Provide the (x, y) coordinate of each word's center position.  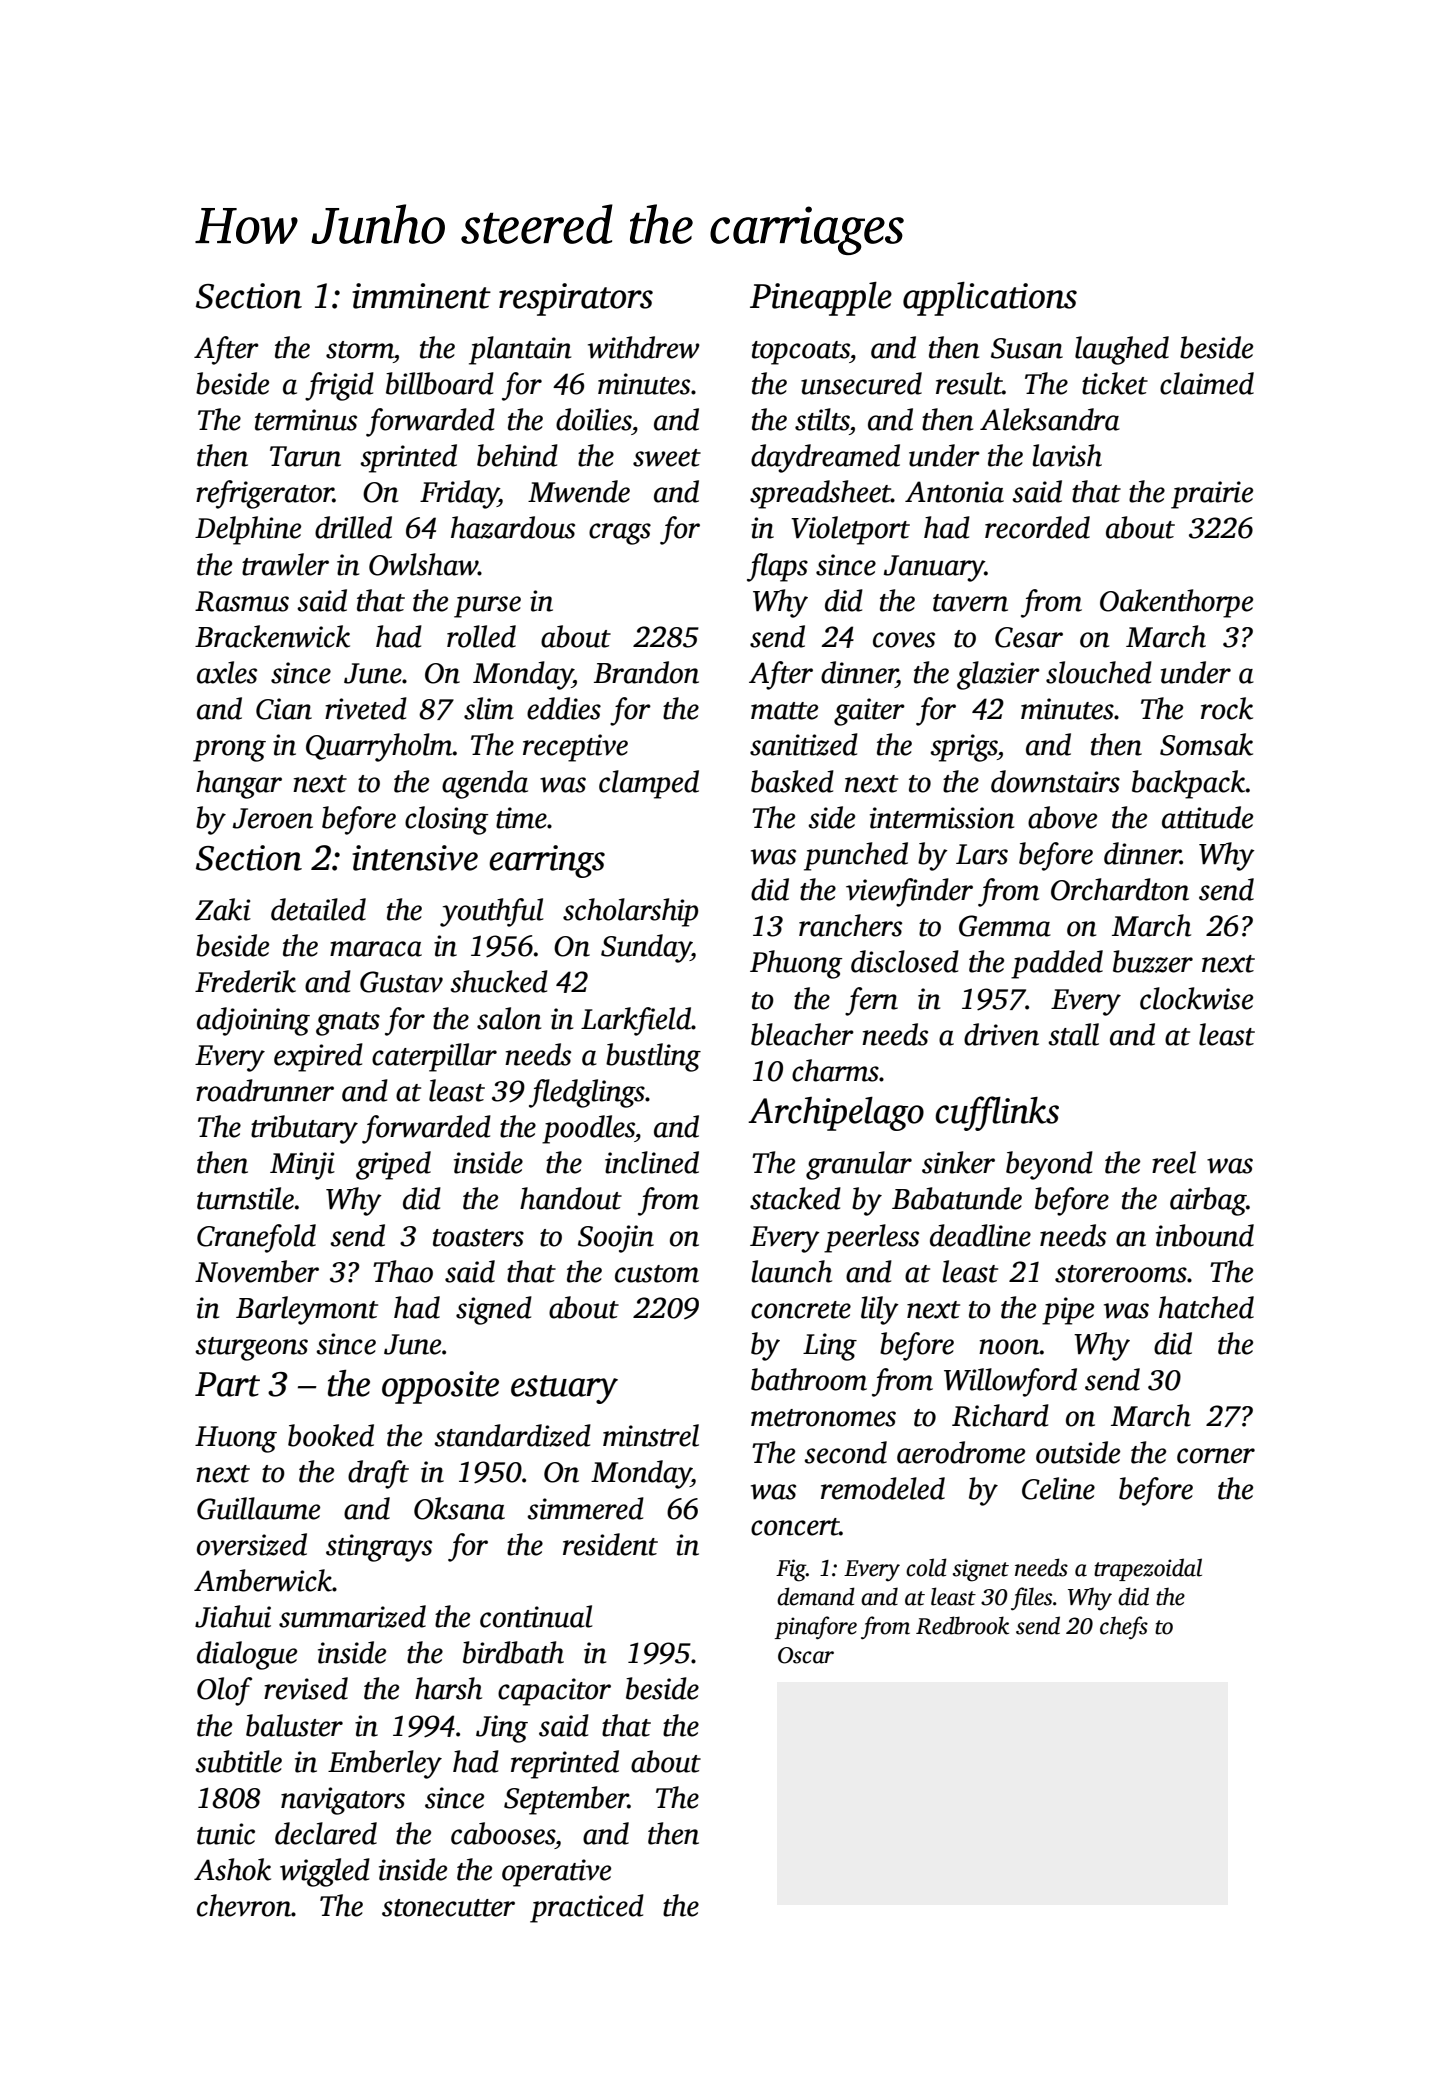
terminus (306, 420)
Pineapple (821, 299)
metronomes (823, 1418)
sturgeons (251, 1349)
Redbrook (962, 1625)
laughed (1122, 350)
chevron (244, 1905)
